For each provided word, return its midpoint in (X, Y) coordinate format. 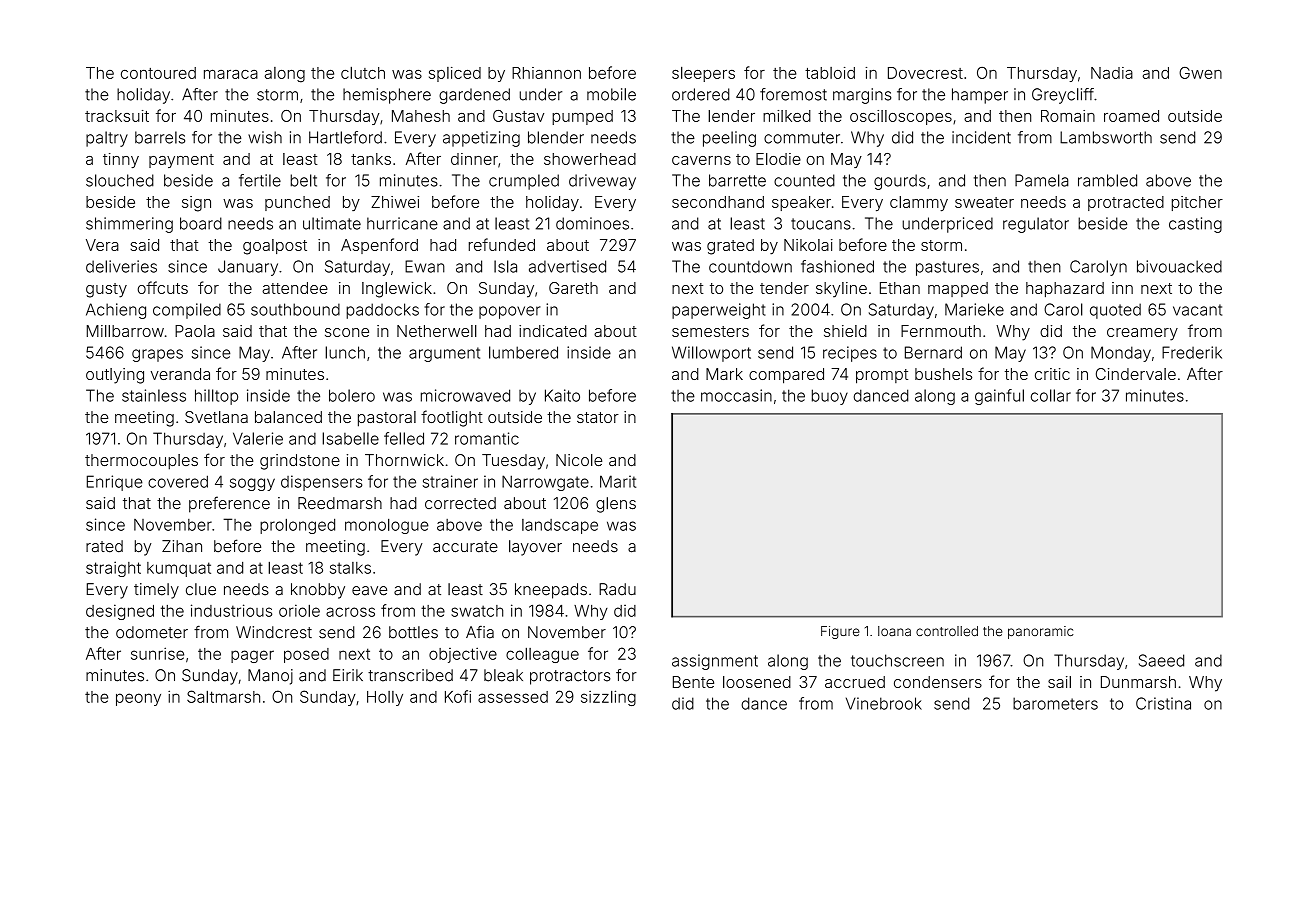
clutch (363, 72)
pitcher (1197, 203)
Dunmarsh (1138, 682)
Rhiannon (546, 73)
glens (616, 505)
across (350, 612)
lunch (345, 352)
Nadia (1112, 73)
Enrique (115, 483)
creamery (1142, 334)
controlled (947, 631)
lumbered (523, 352)
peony (138, 699)
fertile (260, 180)
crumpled (524, 182)
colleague (542, 655)
